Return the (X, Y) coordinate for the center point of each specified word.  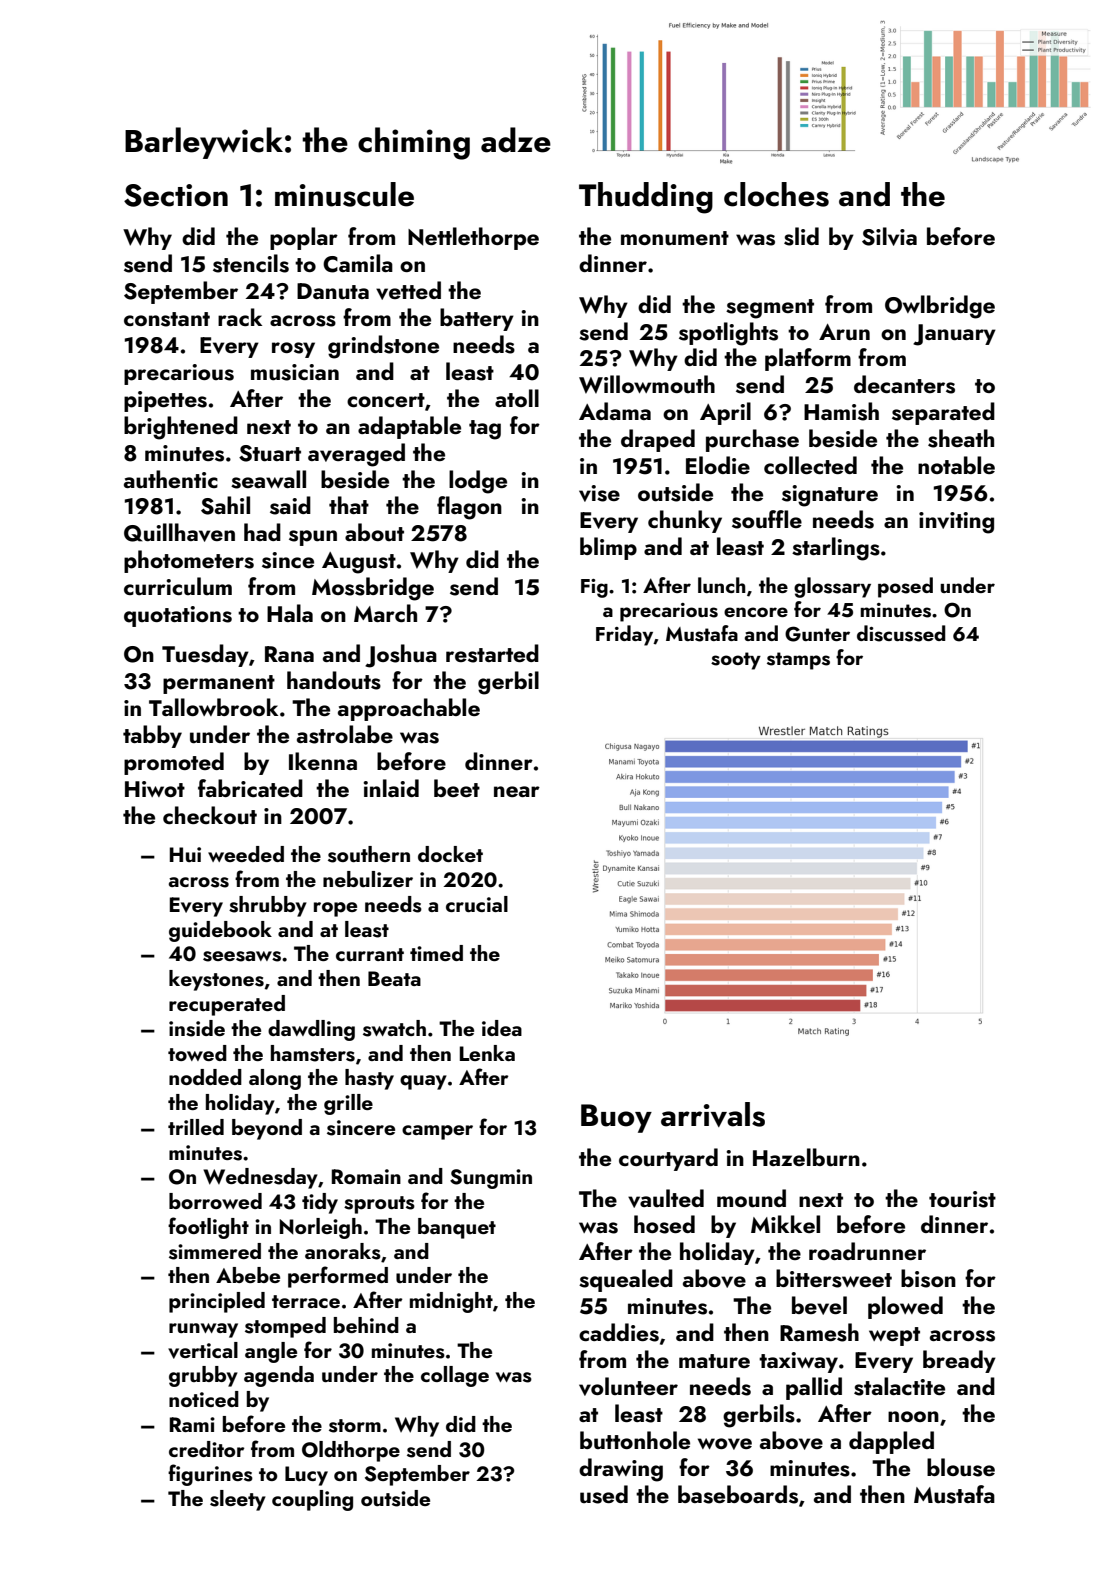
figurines (210, 1475)
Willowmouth (647, 384)
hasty (369, 1079)
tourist (962, 1199)
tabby (152, 736)
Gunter (817, 634)
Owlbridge (940, 307)
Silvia (889, 236)
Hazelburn (806, 1157)
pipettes (165, 401)
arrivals (713, 1114)
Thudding (646, 198)
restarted (492, 653)
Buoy (616, 1118)
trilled (196, 1127)
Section (176, 195)
